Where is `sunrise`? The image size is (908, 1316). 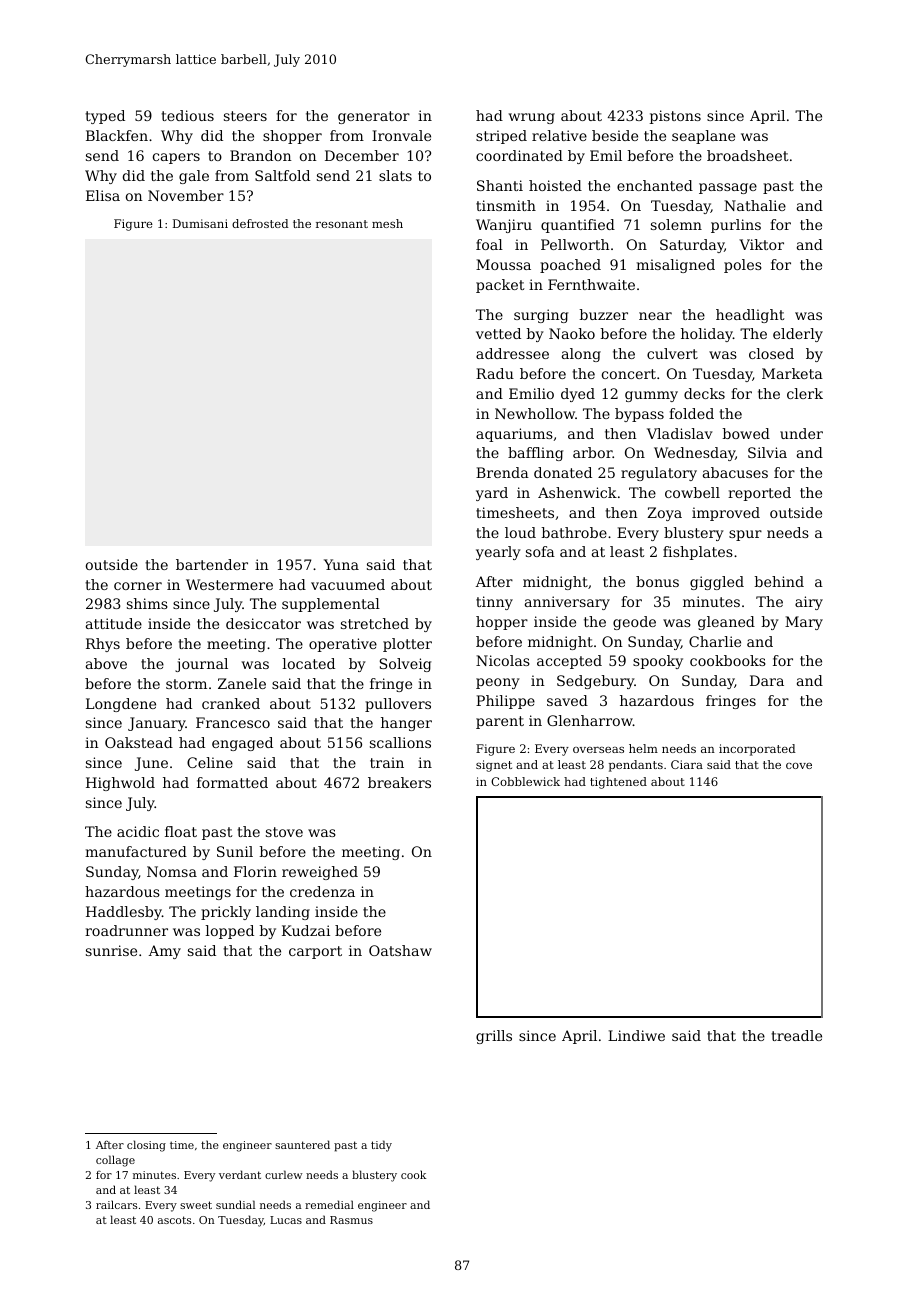 sunrise is located at coordinates (111, 950).
